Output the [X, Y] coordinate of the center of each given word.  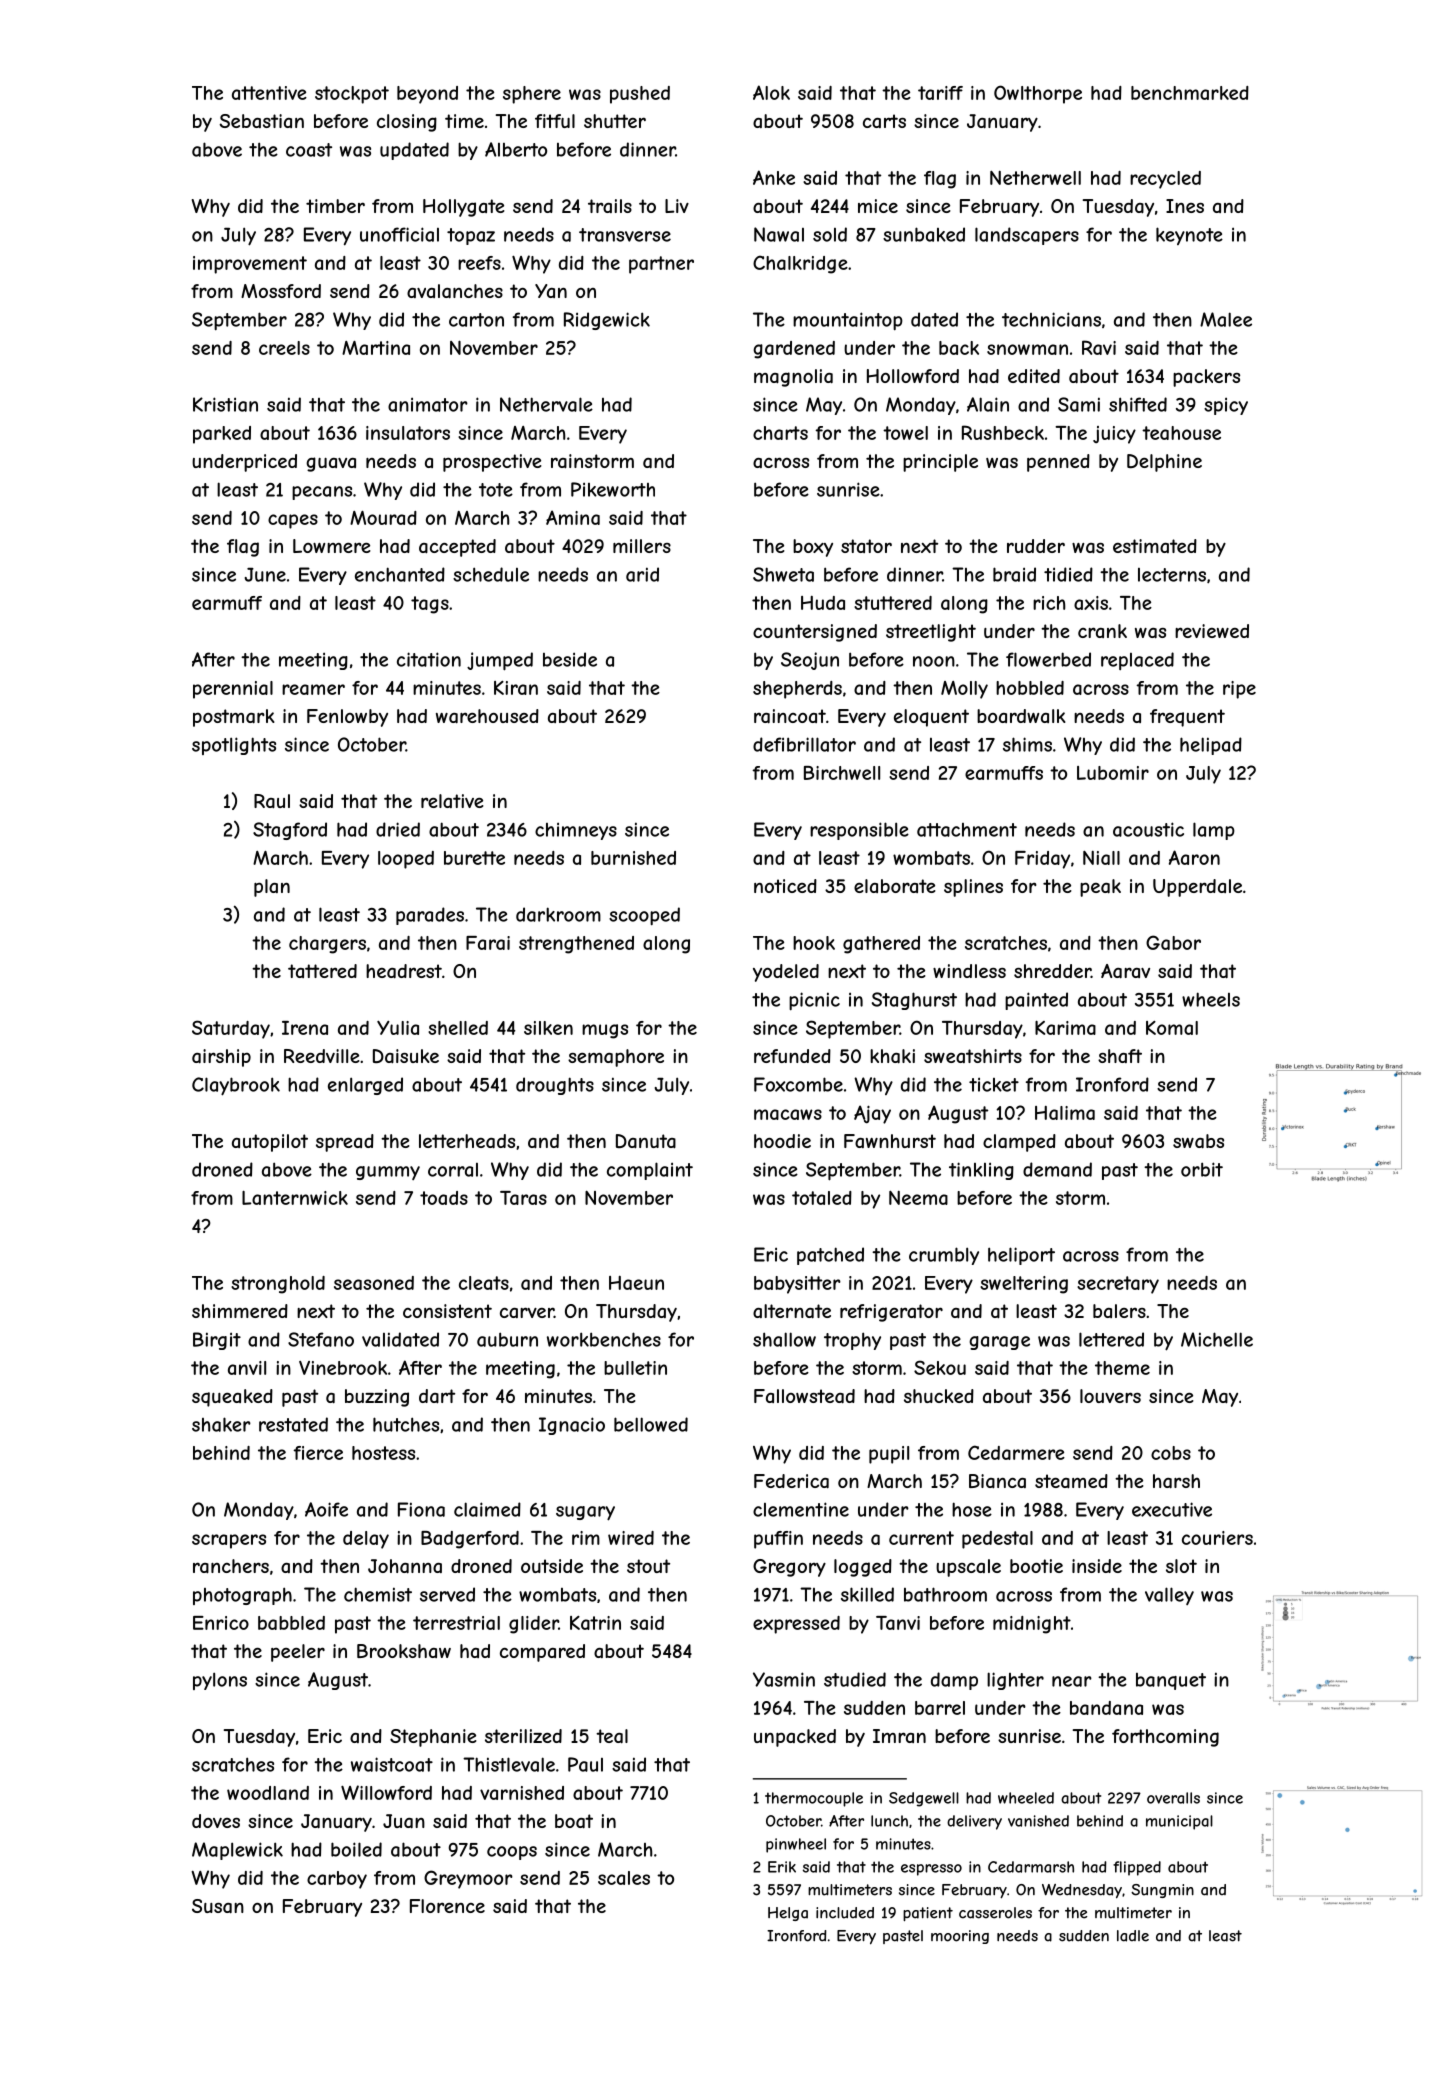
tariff [940, 93]
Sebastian [261, 121]
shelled [458, 1028]
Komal [1172, 1028]
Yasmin [784, 1679]
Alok [771, 92]
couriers [1217, 1538]
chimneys [576, 831]
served [447, 1594]
